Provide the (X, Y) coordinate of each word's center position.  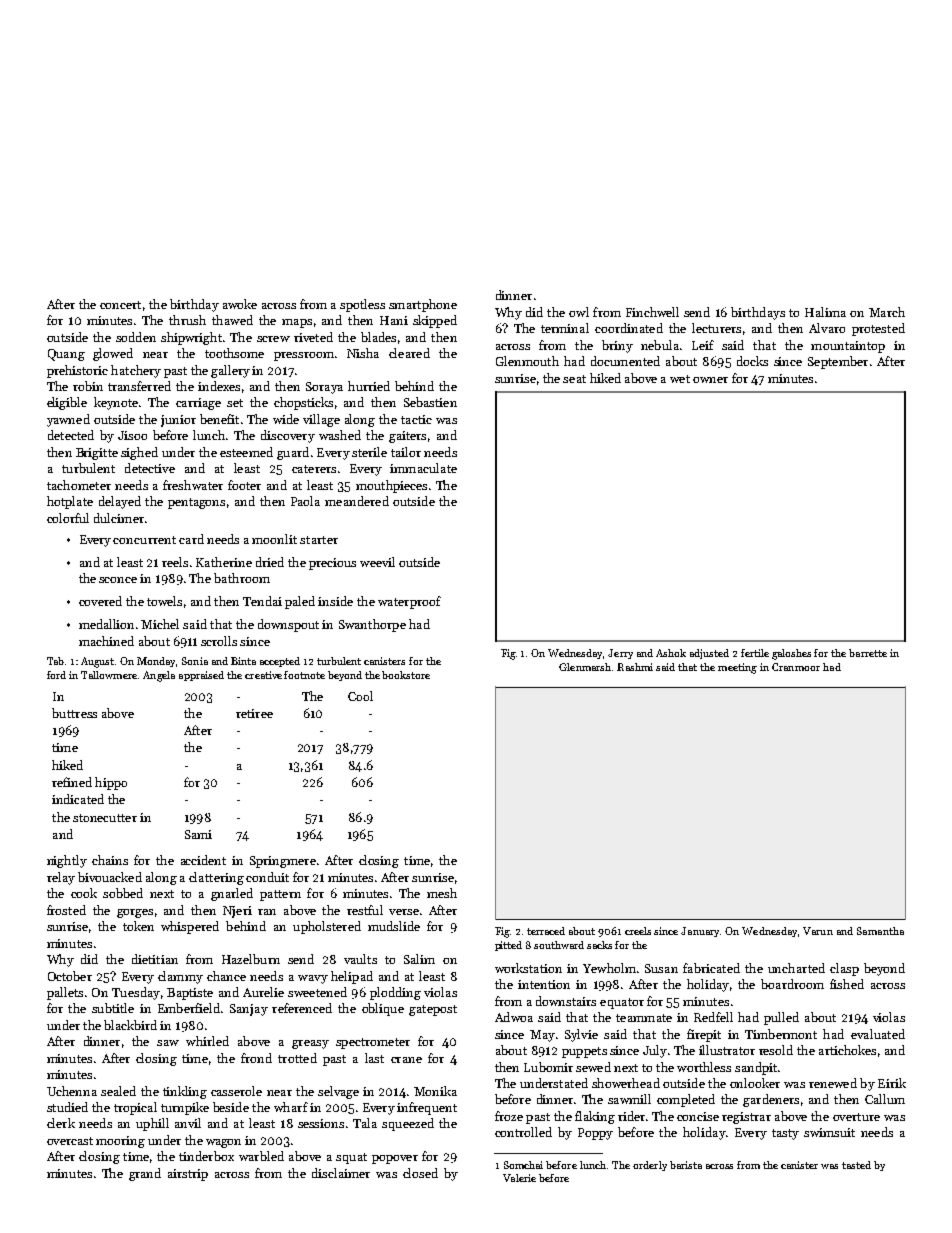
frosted (66, 910)
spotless (362, 305)
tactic (416, 419)
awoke (240, 304)
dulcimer (119, 518)
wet (680, 379)
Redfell (713, 1017)
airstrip (188, 1175)
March (887, 312)
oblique (383, 1009)
